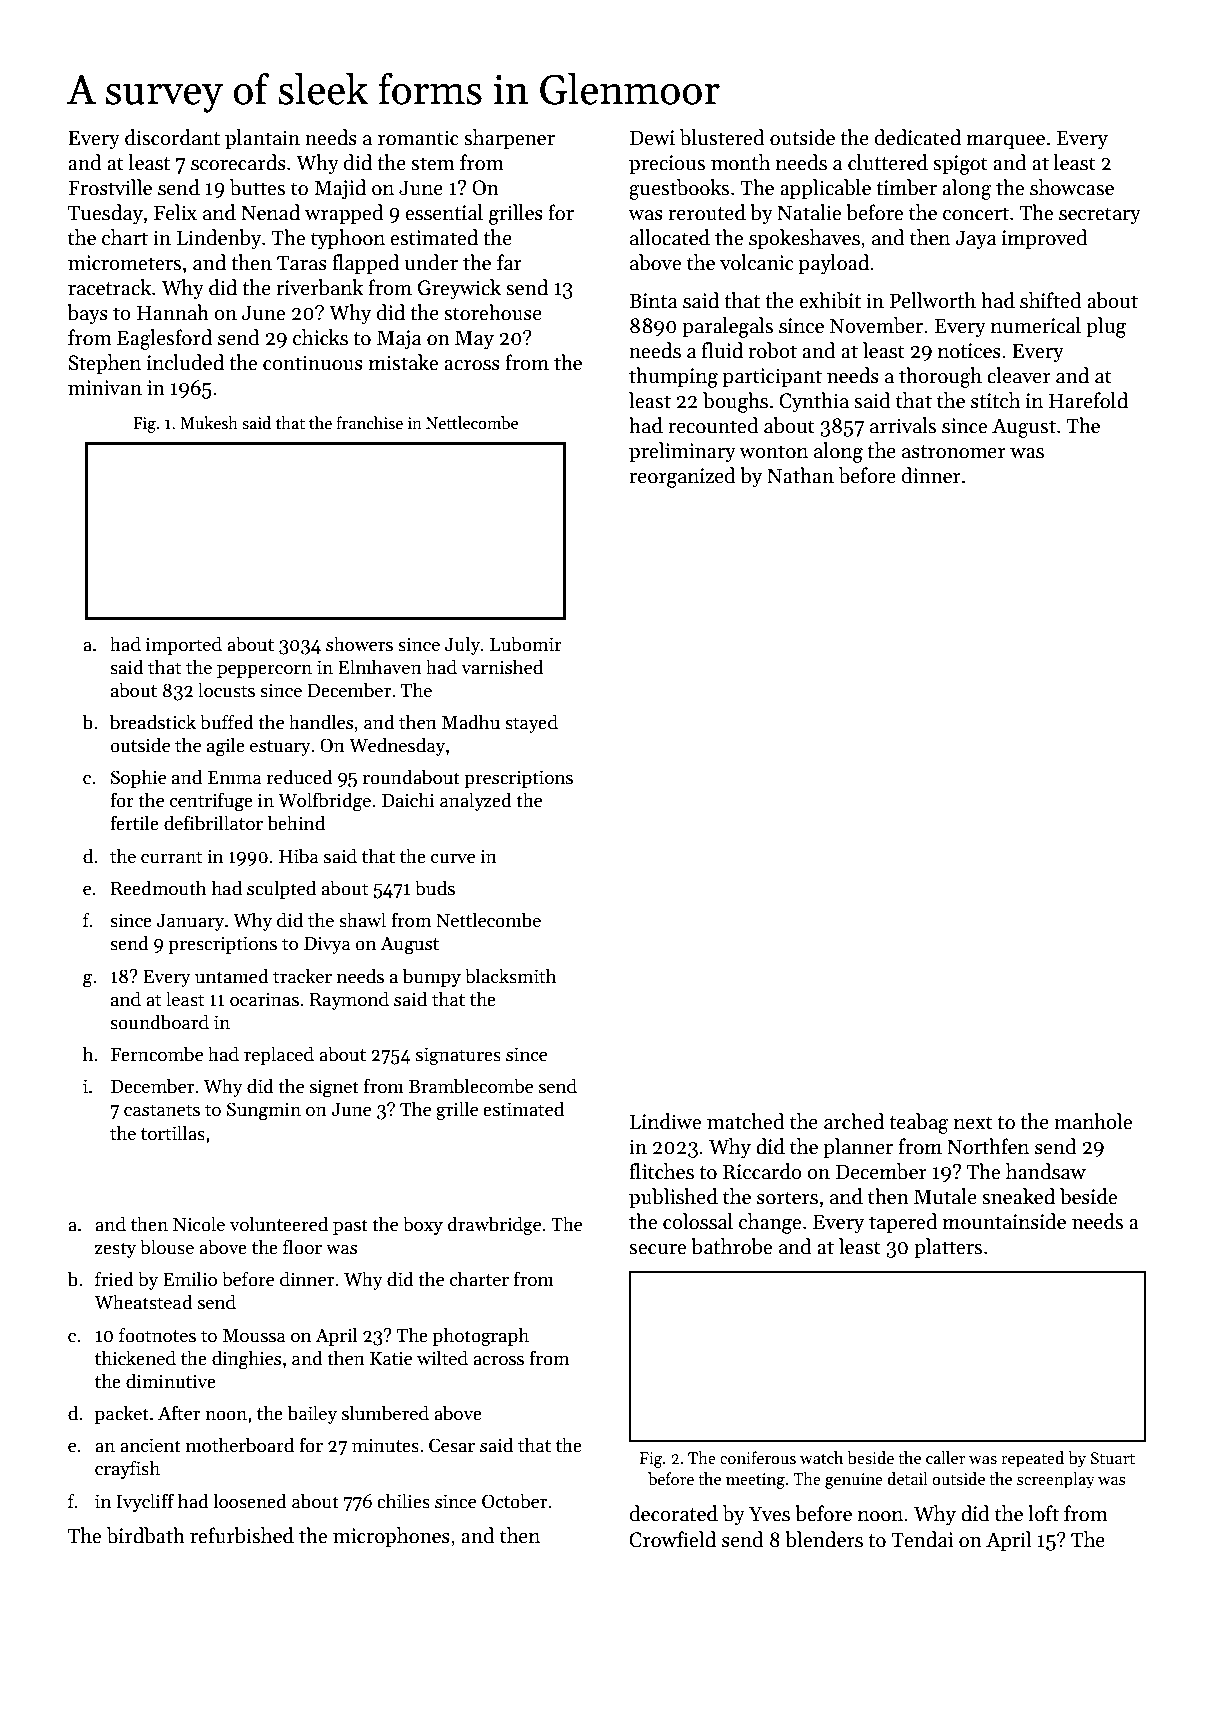 This screenshot has height=1716, width=1213. I want to click on Crowfield, so click(672, 1539).
